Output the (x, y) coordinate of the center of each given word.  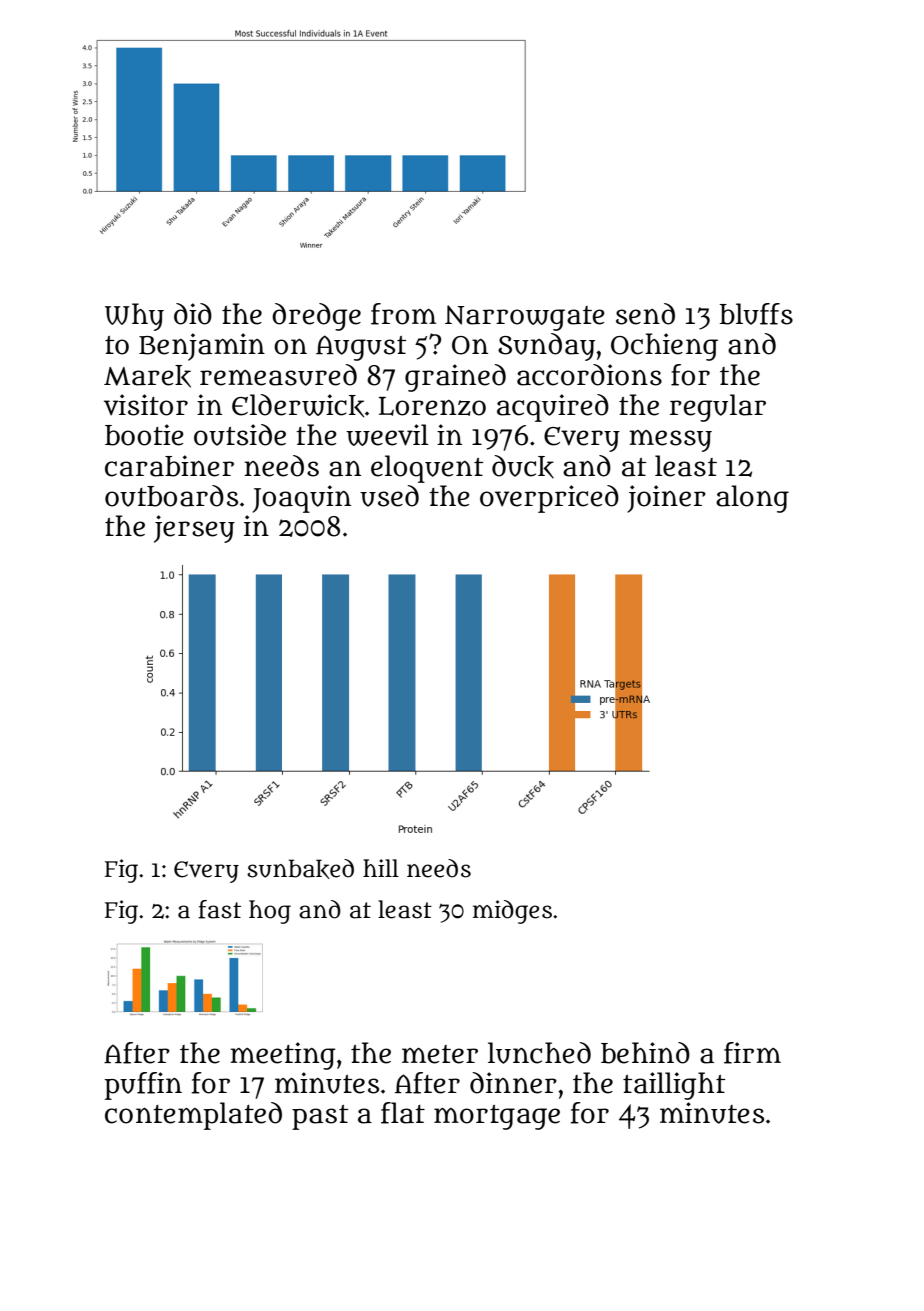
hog (270, 912)
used (389, 496)
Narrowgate (525, 318)
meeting (282, 1056)
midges (512, 912)
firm (752, 1053)
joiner (666, 499)
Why (134, 317)
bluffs (756, 314)
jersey (194, 529)
